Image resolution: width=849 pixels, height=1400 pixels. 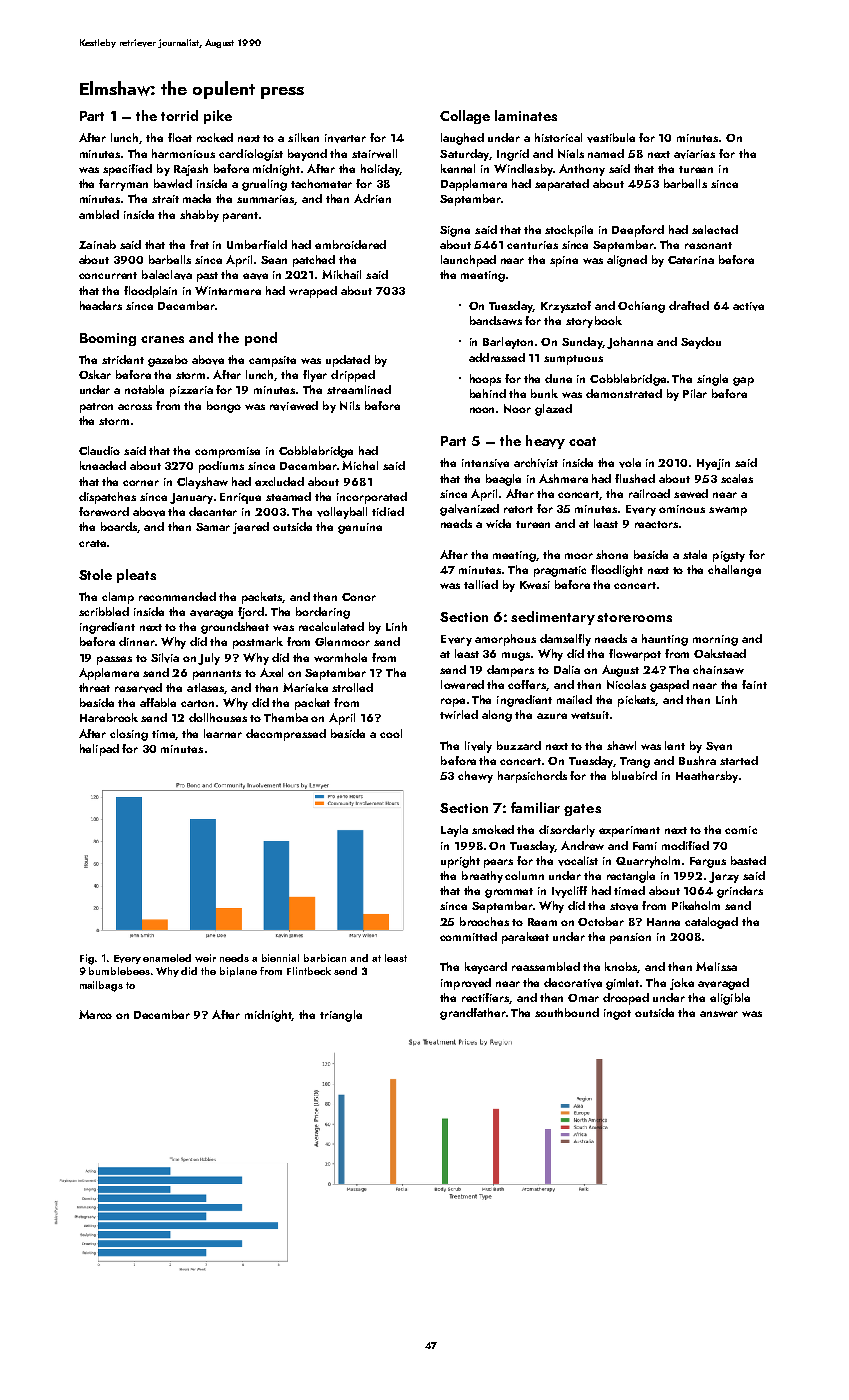 I want to click on Dalia, so click(x=567, y=669).
